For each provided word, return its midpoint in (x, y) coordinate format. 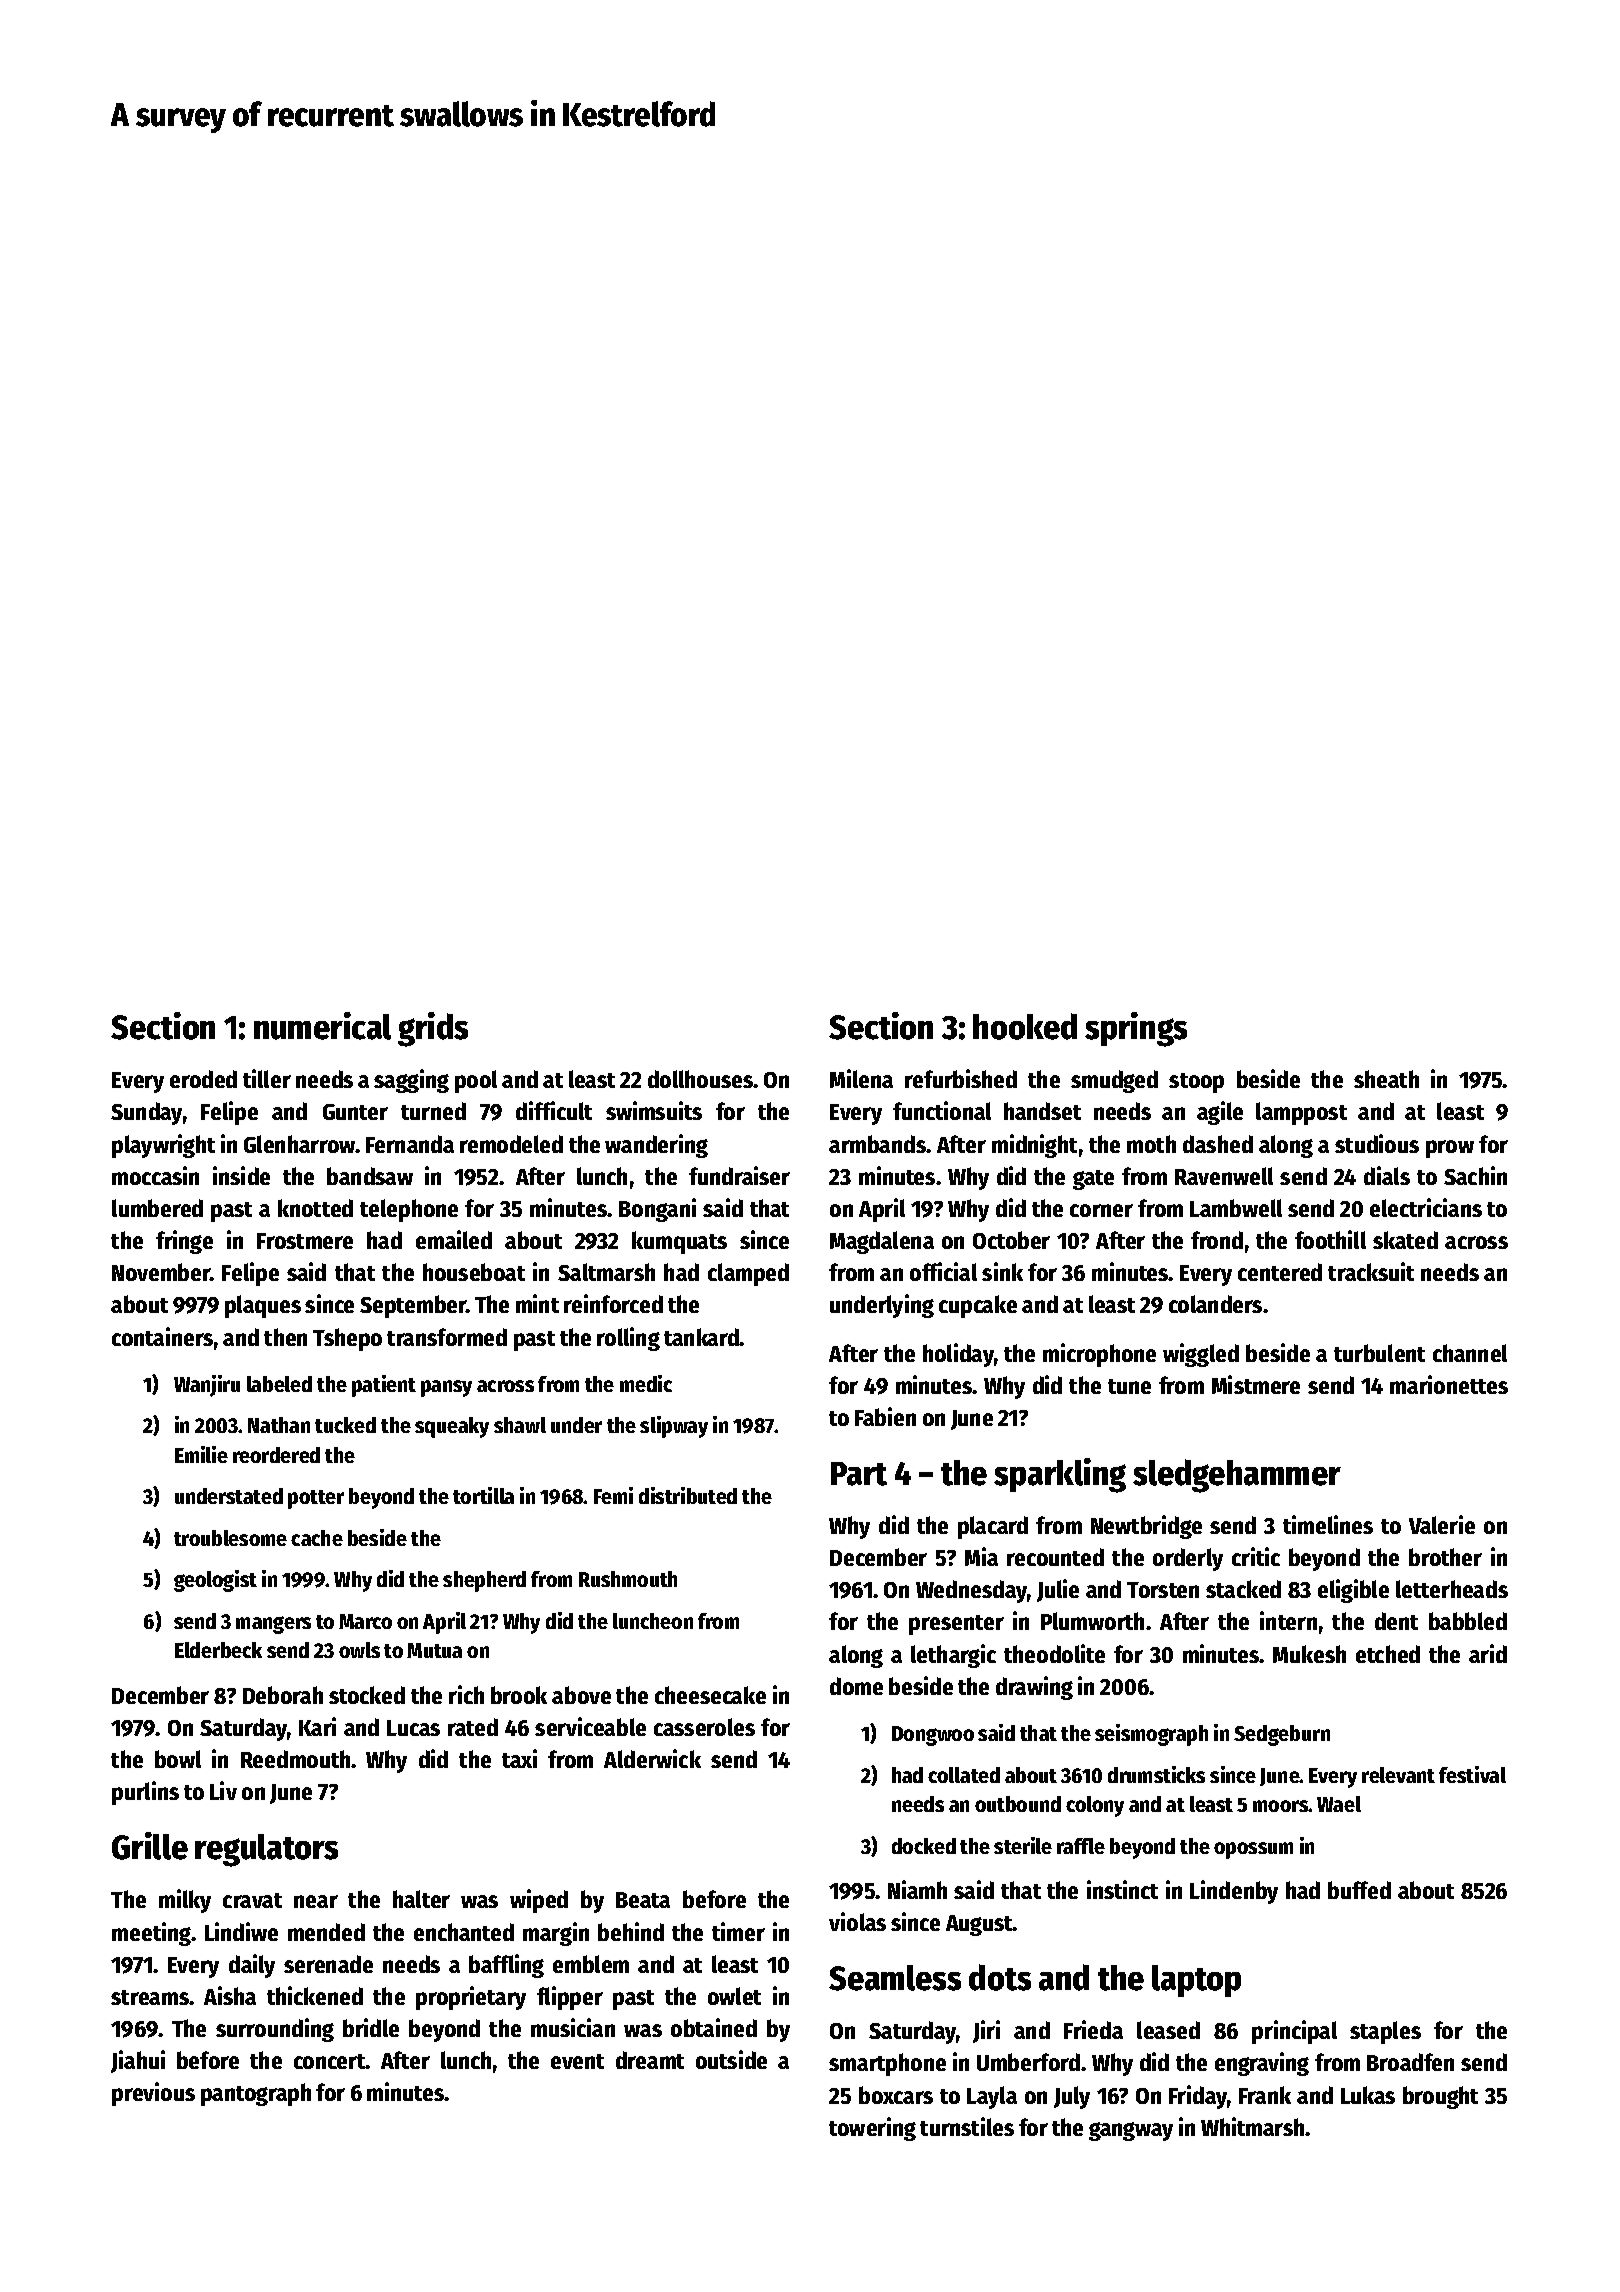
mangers (273, 1625)
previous (153, 2094)
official (943, 1271)
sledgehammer (1237, 1476)
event (577, 2061)
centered (1280, 1272)
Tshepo (347, 1339)
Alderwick (652, 1758)
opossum (1253, 1850)
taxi (519, 1758)
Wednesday (972, 1591)
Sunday (146, 1113)
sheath (1386, 1079)
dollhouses (701, 1079)
